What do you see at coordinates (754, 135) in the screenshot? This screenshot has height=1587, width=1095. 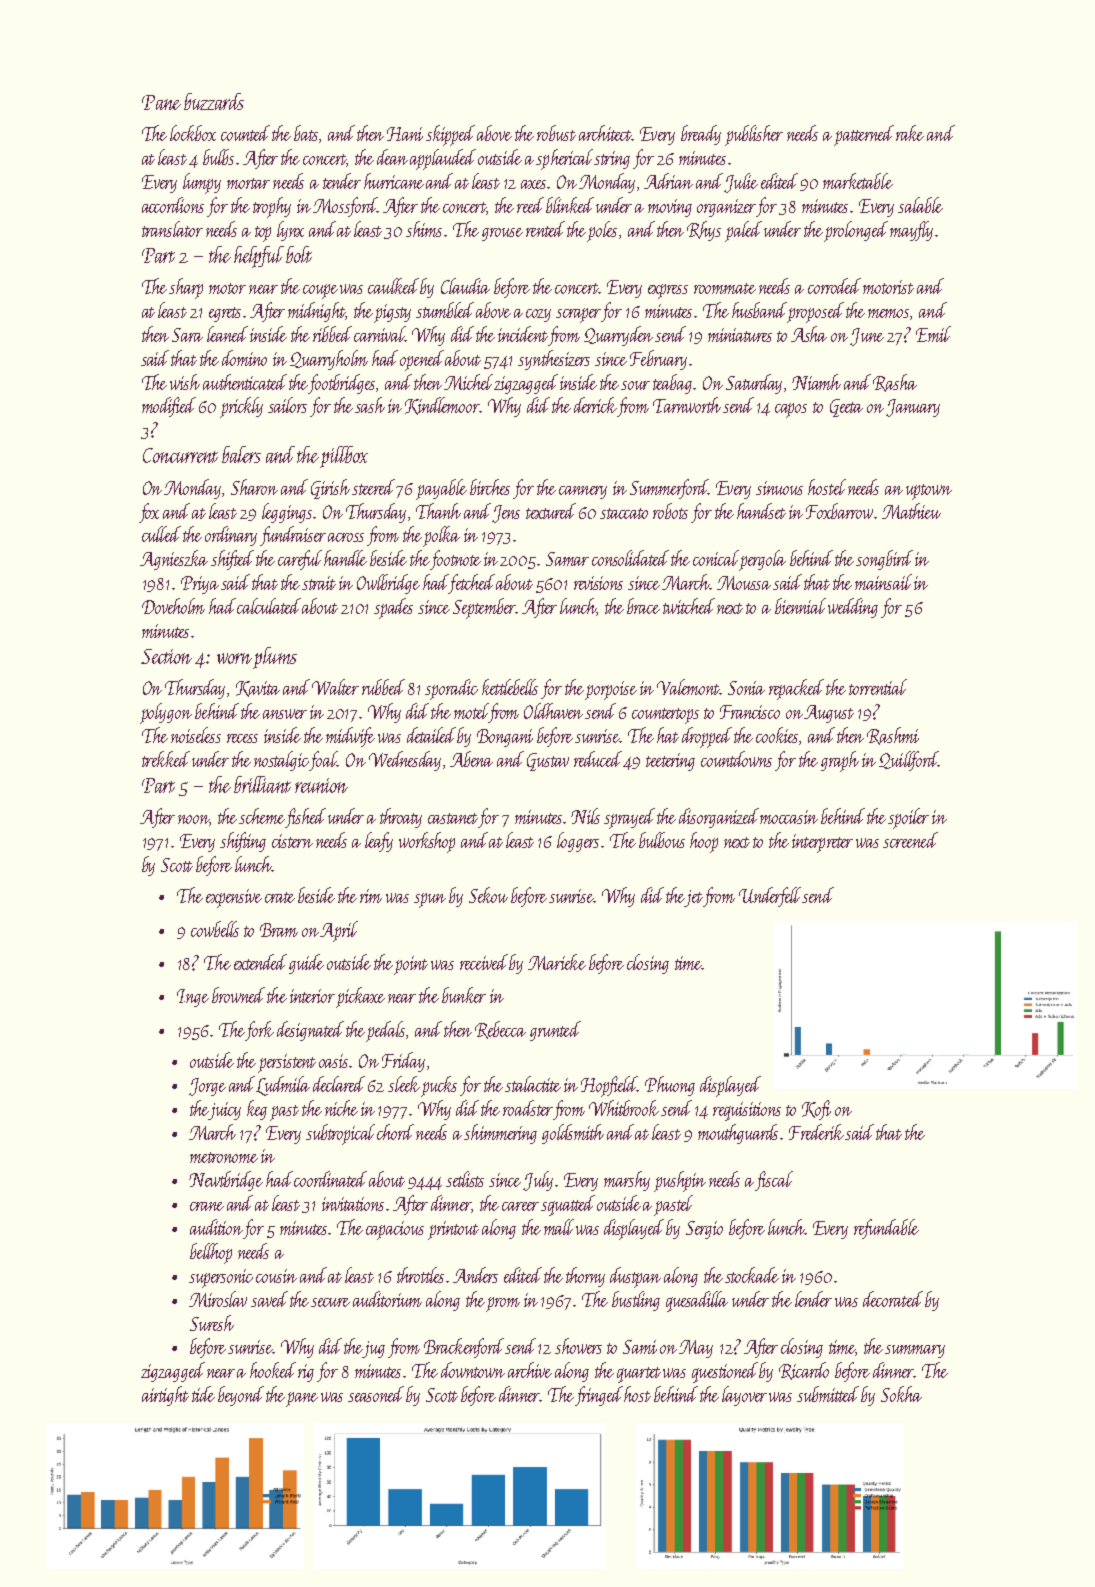 I see `publisher` at bounding box center [754, 135].
